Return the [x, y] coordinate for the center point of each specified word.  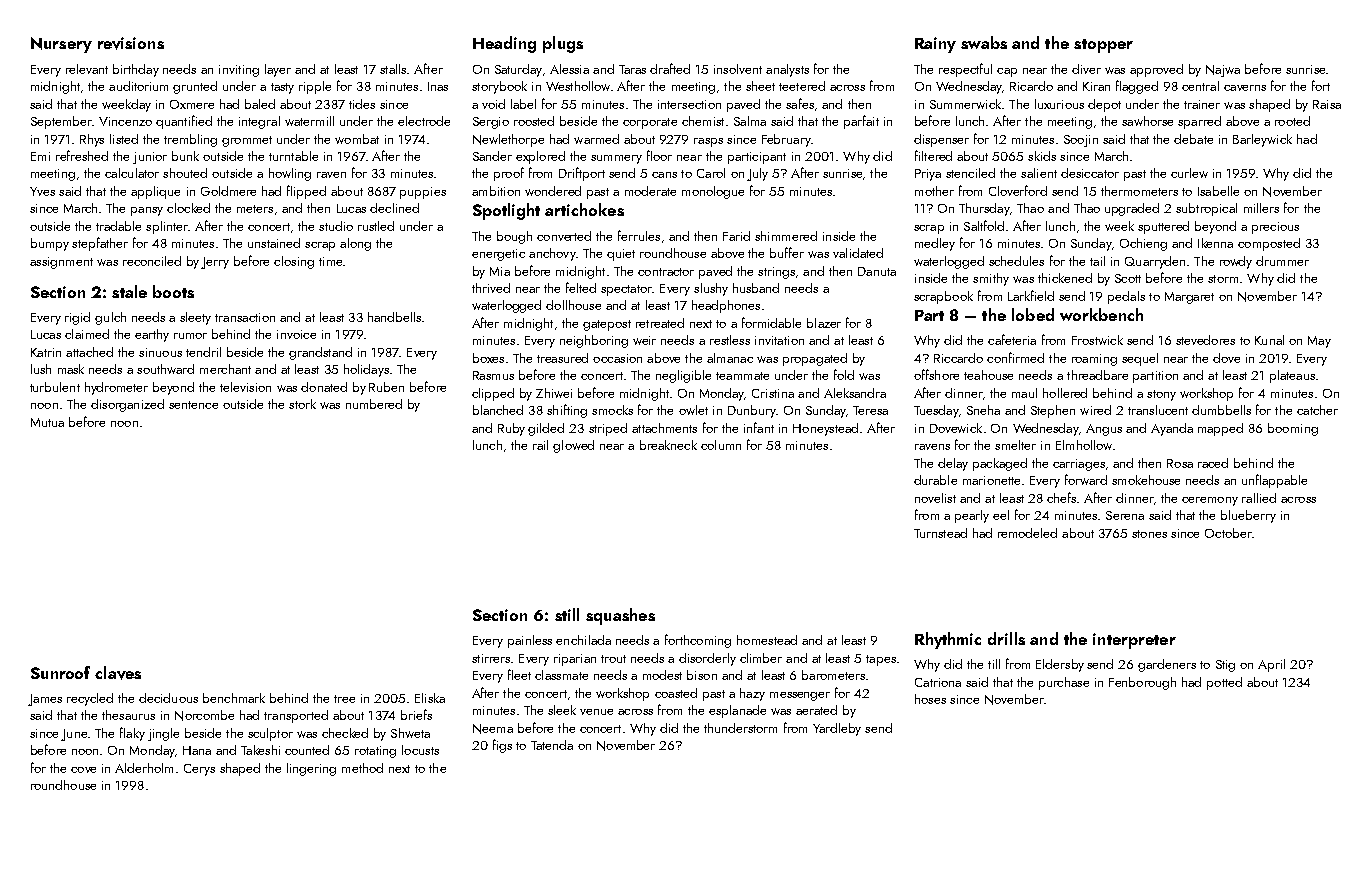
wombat [357, 139]
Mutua [47, 422]
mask [71, 369]
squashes [620, 616]
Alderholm [144, 768]
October [1228, 533]
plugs [563, 44]
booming [1293, 429]
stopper [1103, 46]
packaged [1000, 464]
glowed [573, 446]
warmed [596, 139]
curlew [1189, 173]
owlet [693, 410]
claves [118, 673]
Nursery [61, 45]
